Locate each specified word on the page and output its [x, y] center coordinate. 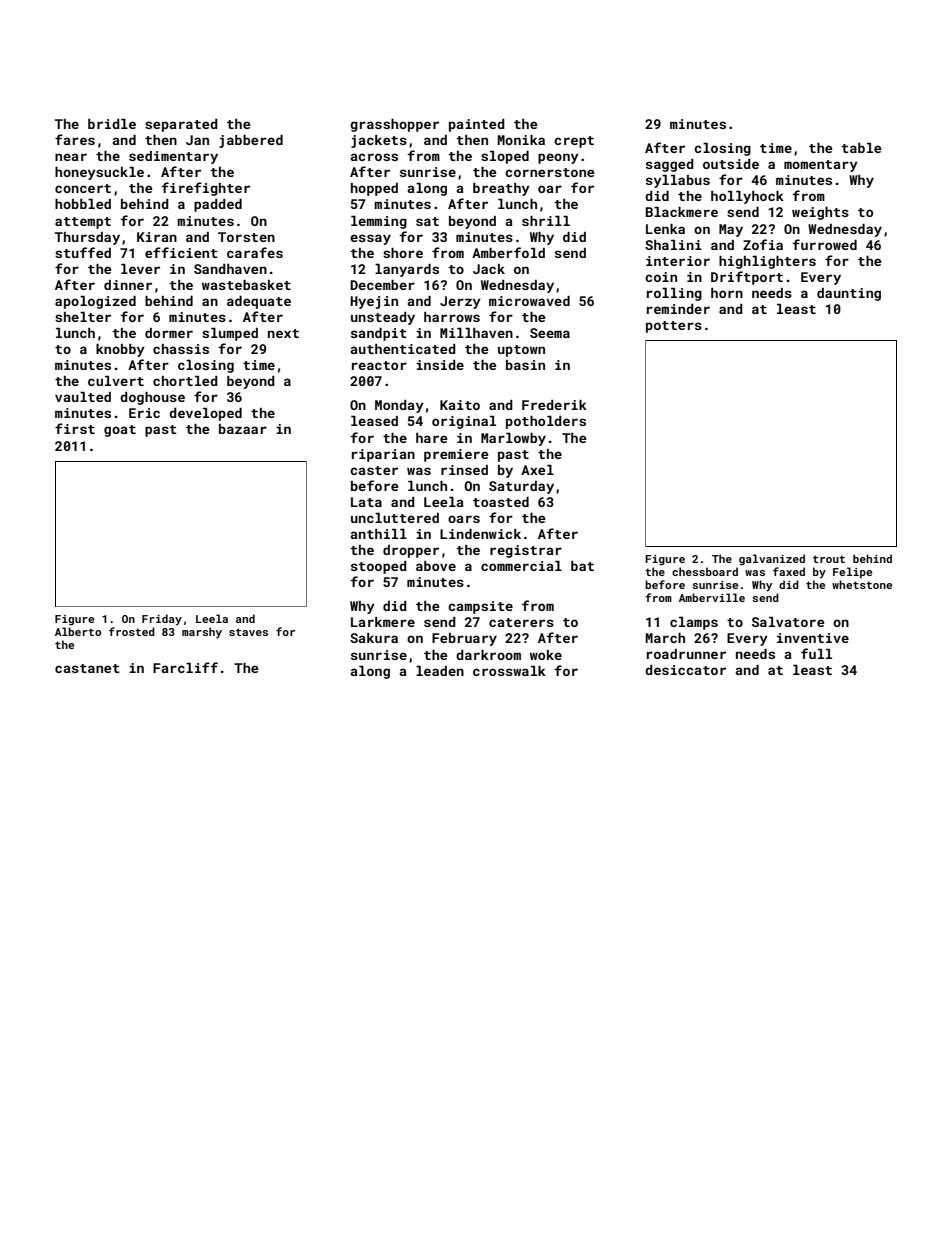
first [75, 428]
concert [83, 188]
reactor [379, 365]
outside [731, 164]
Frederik [554, 405]
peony [558, 158]
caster [374, 470]
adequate [259, 302]
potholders [546, 422]
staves [248, 632]
